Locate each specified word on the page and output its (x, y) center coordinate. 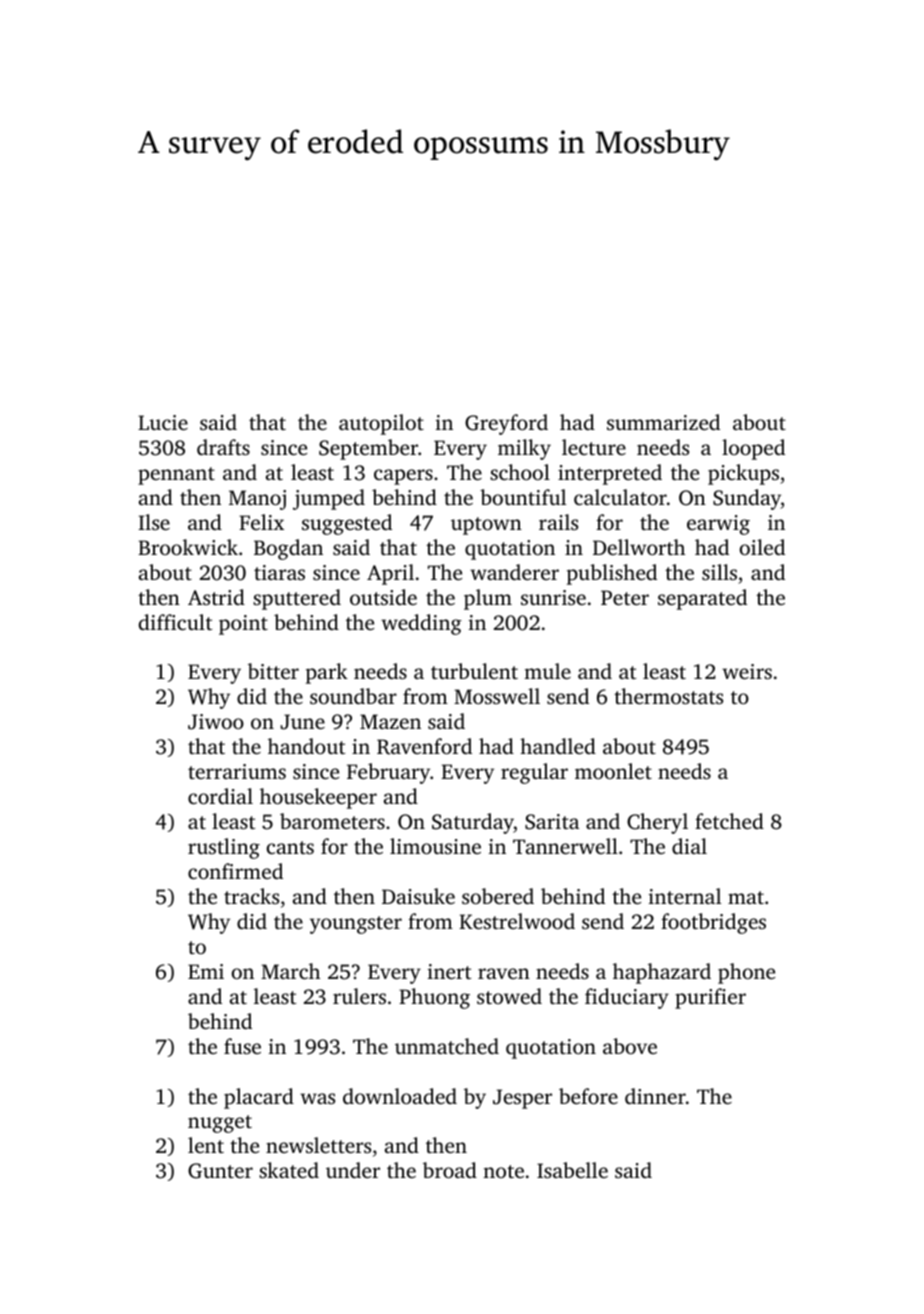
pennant (176, 476)
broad (450, 1170)
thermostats (668, 696)
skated (289, 1170)
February (388, 773)
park (327, 673)
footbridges (713, 923)
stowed (509, 996)
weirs (747, 671)
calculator (620, 497)
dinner (655, 1096)
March (290, 971)
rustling (224, 848)
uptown (486, 526)
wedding (421, 624)
